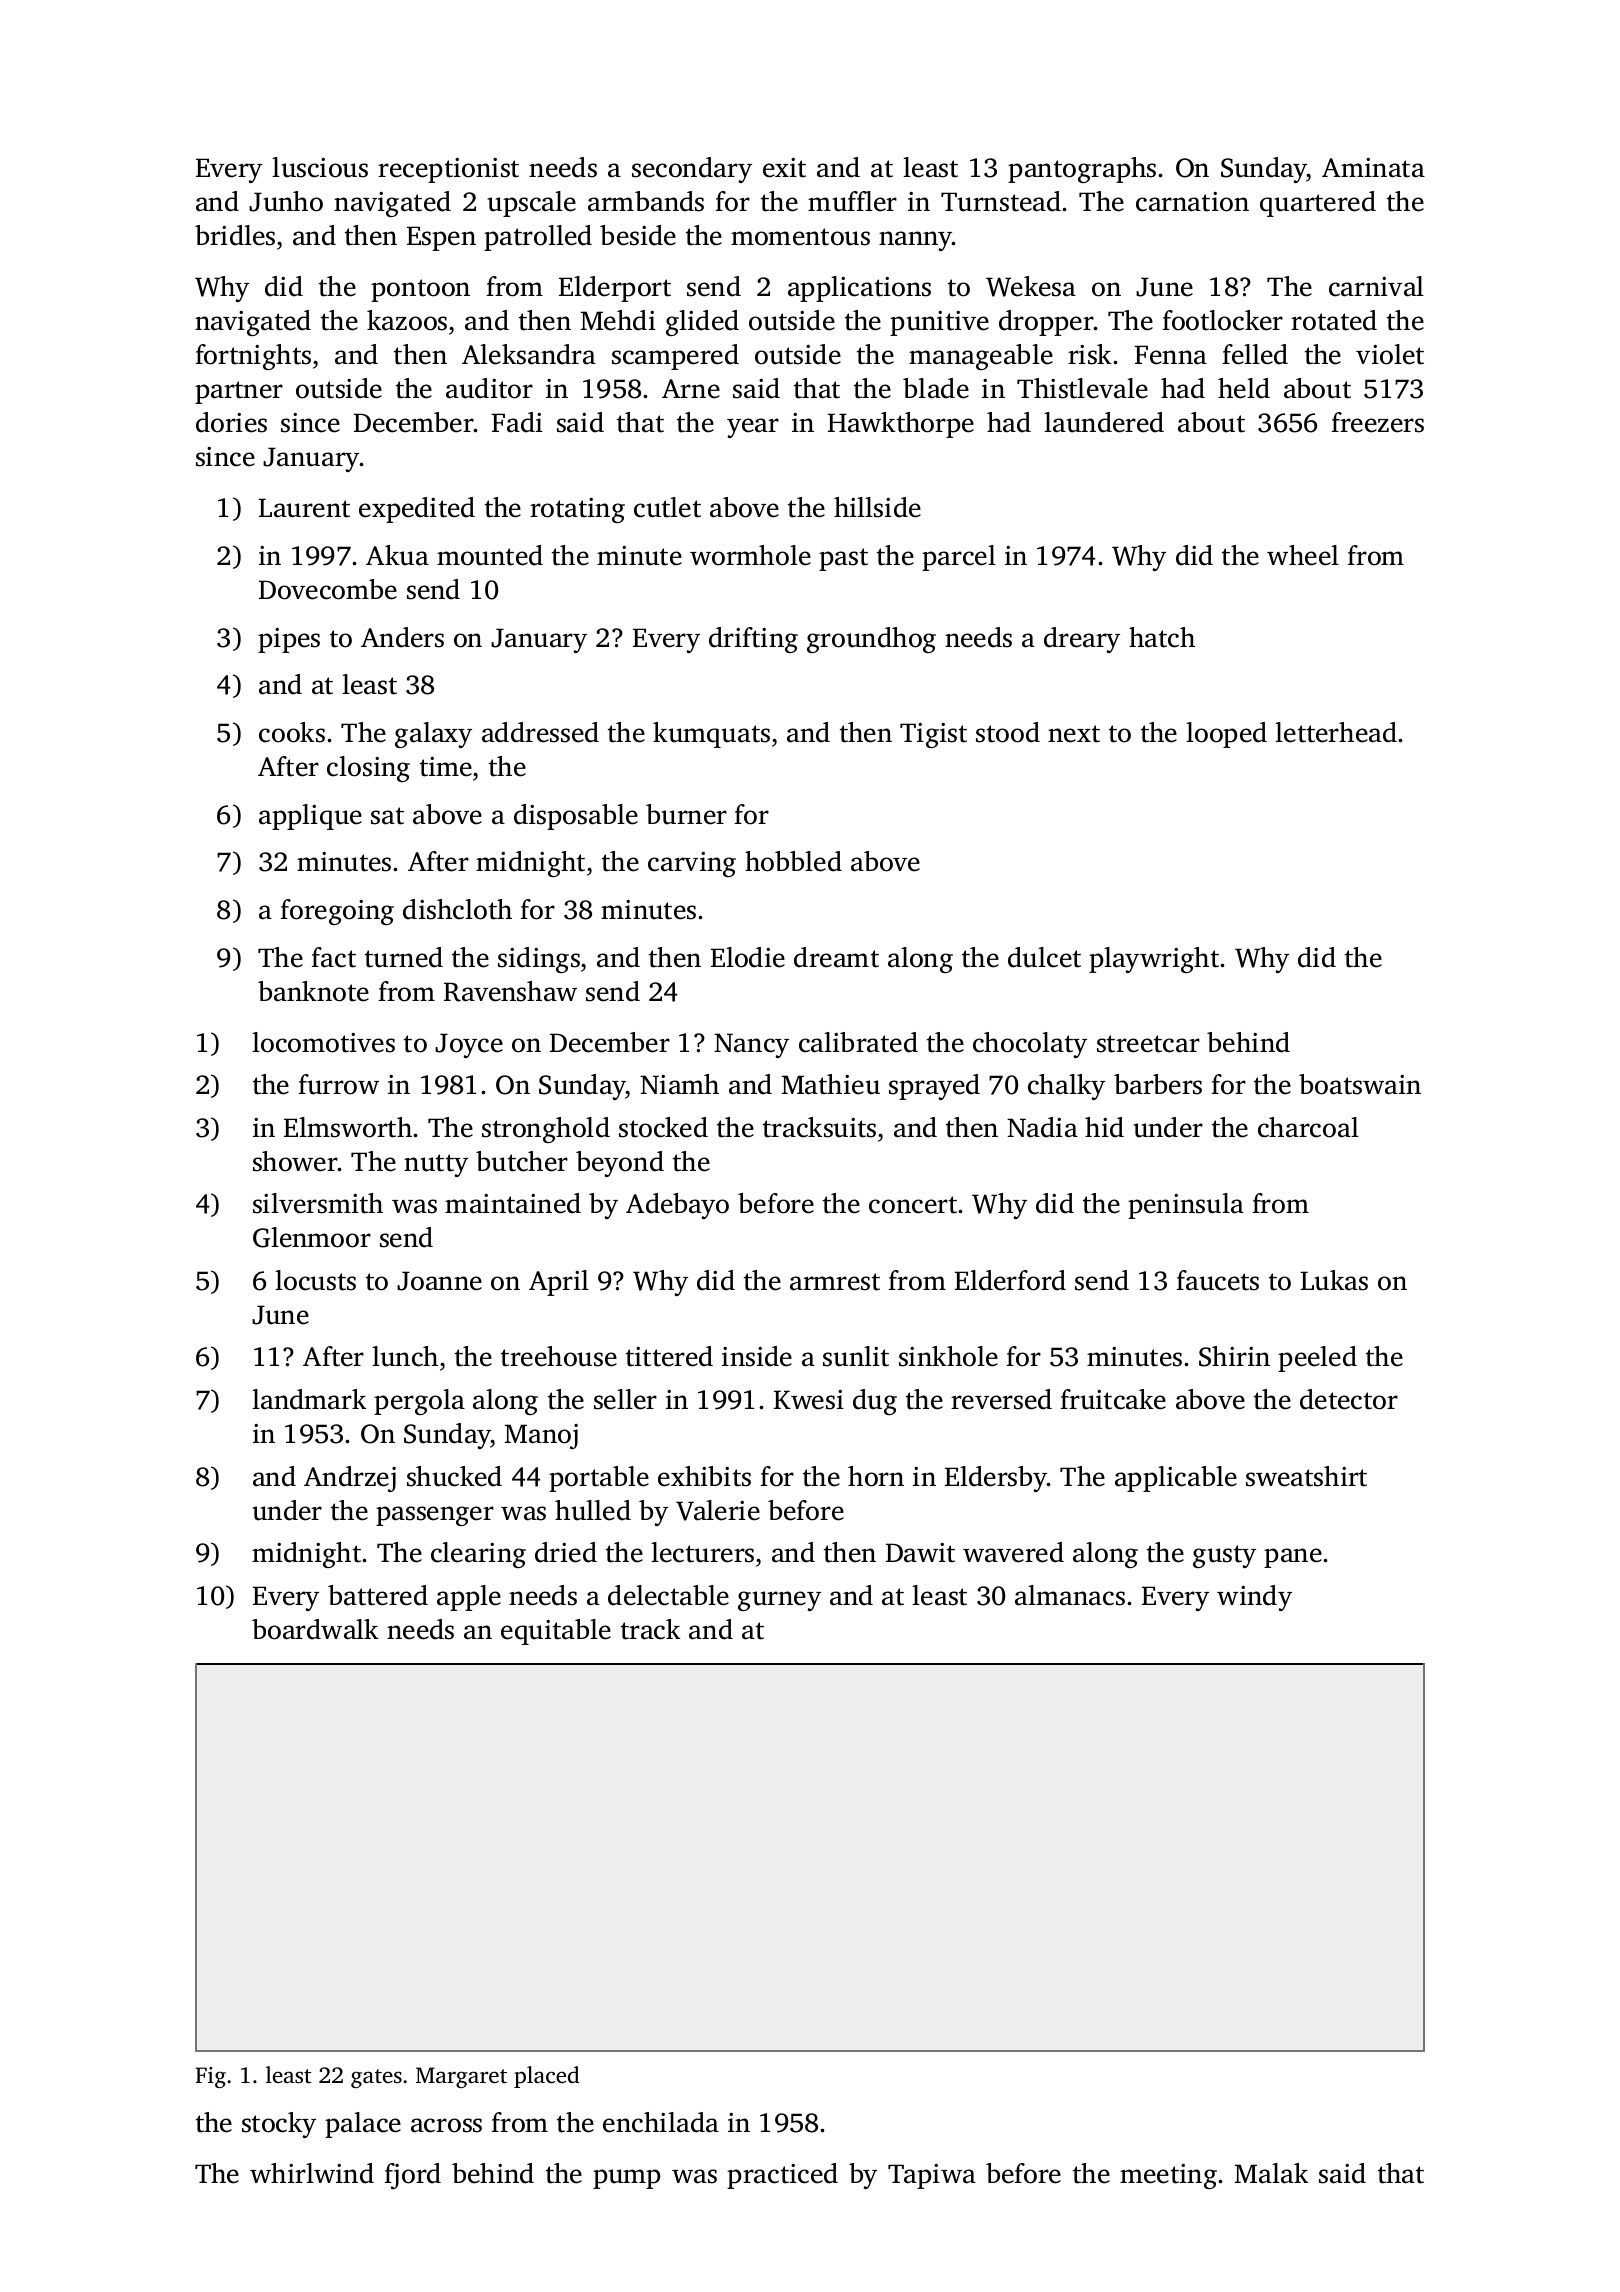 The image size is (1620, 2292). Describe the element at coordinates (1306, 1476) in the screenshot. I see `sweatshirt` at that location.
